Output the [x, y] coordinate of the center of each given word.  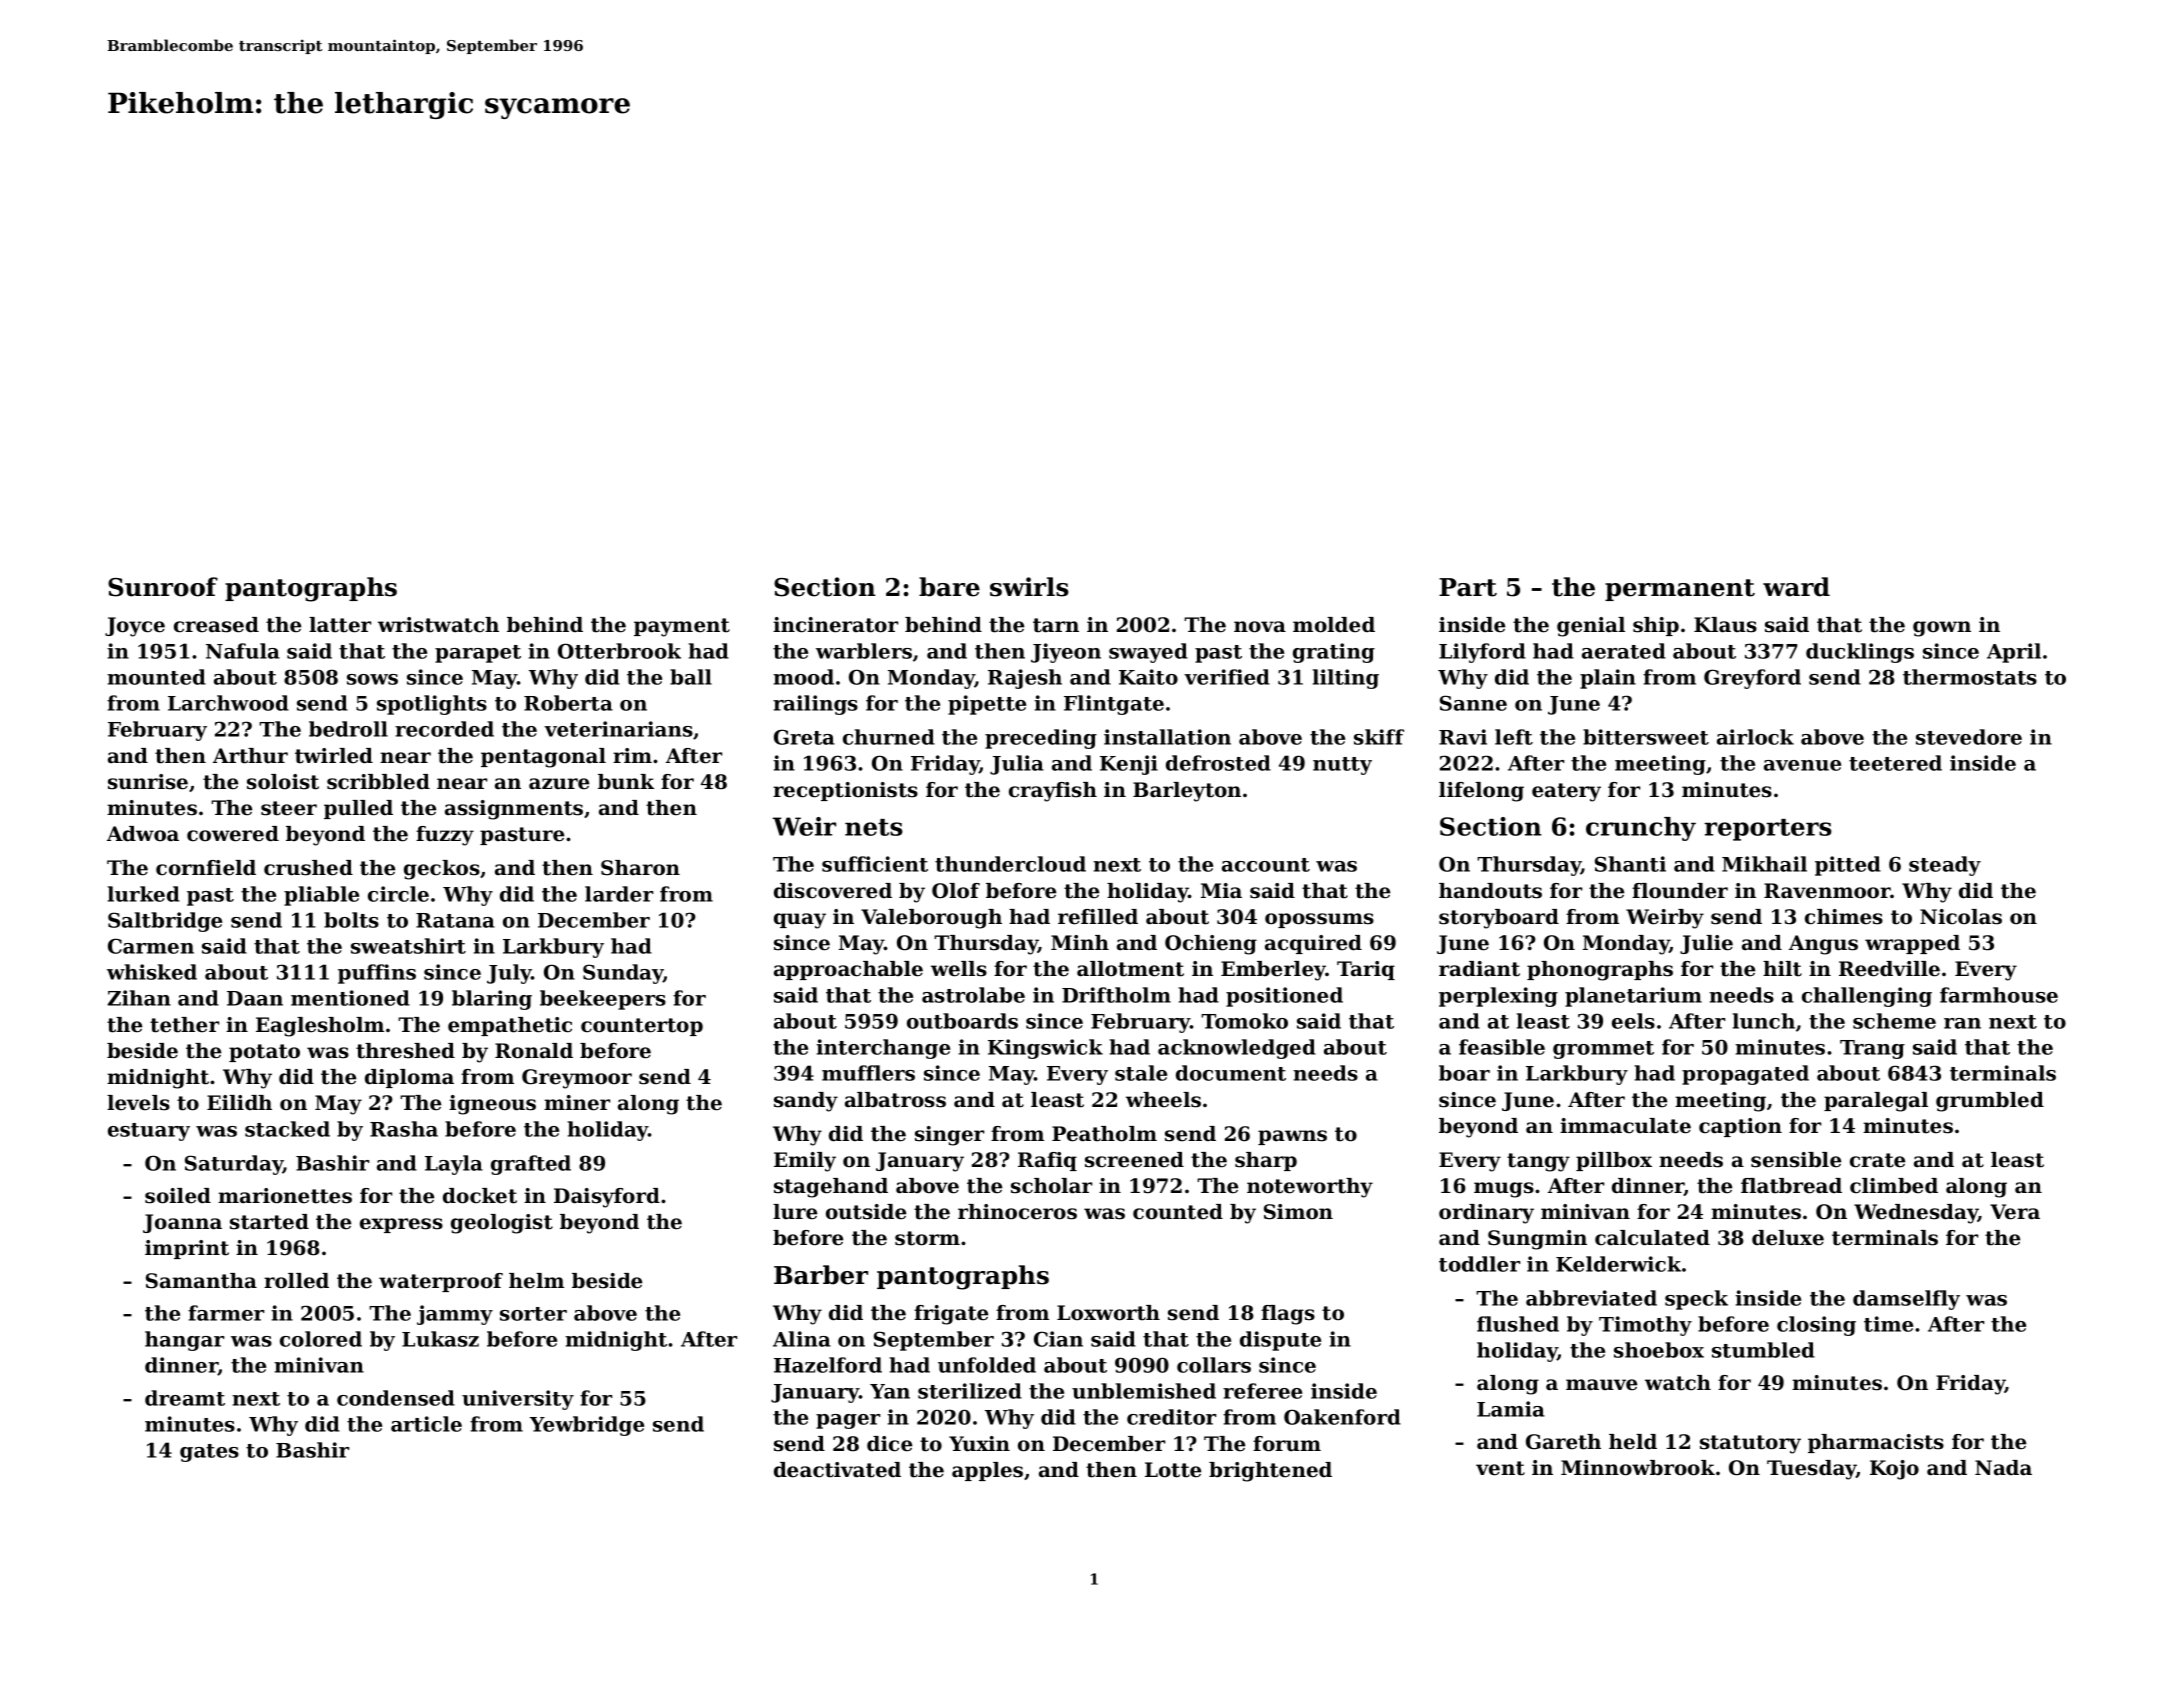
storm [927, 1238]
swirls [1029, 587]
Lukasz [440, 1339]
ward [1796, 587]
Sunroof [163, 587]
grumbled [1990, 1102]
